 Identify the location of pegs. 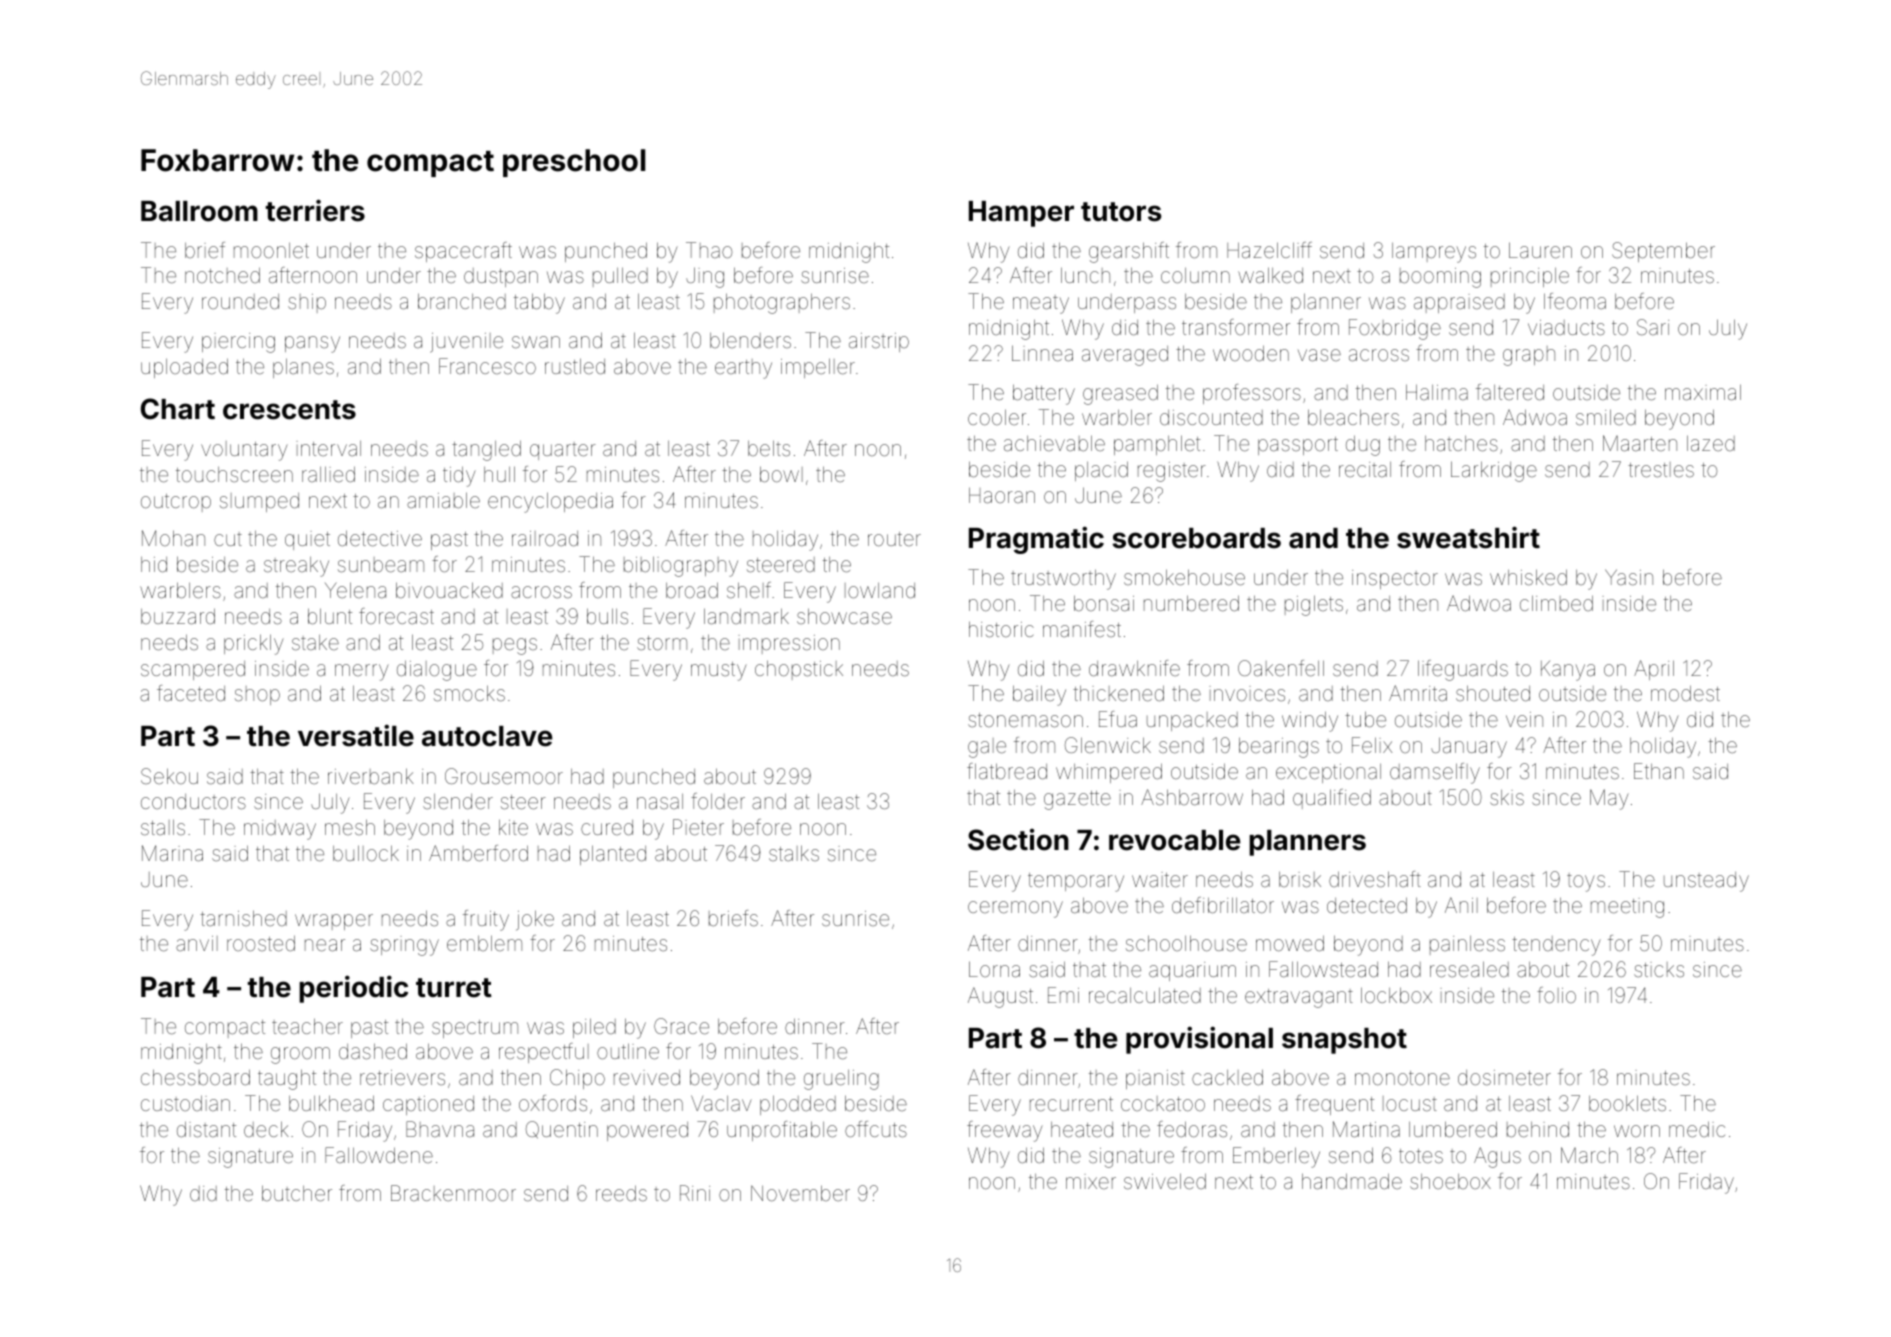
(515, 646).
